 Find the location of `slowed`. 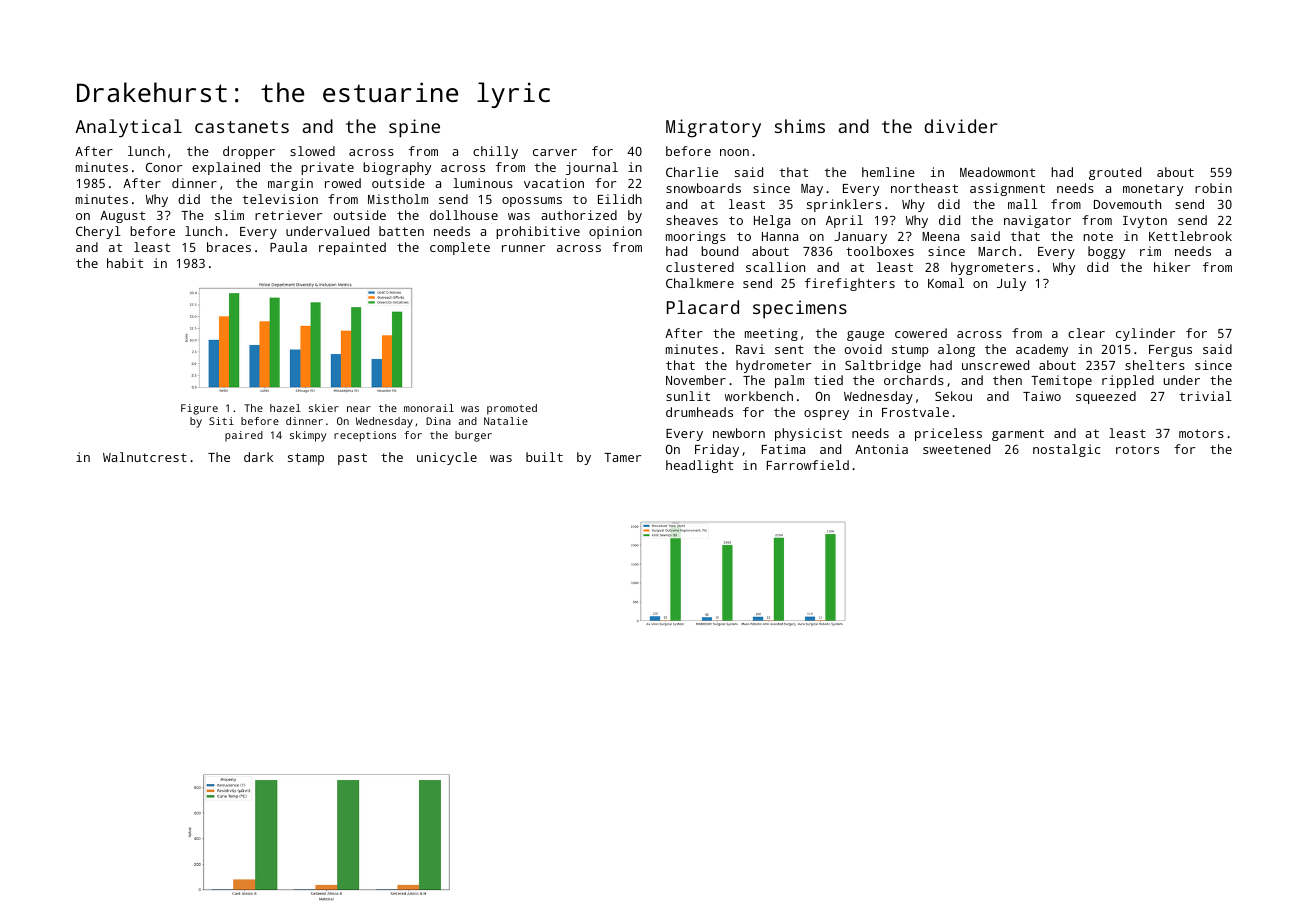

slowed is located at coordinates (312, 151).
